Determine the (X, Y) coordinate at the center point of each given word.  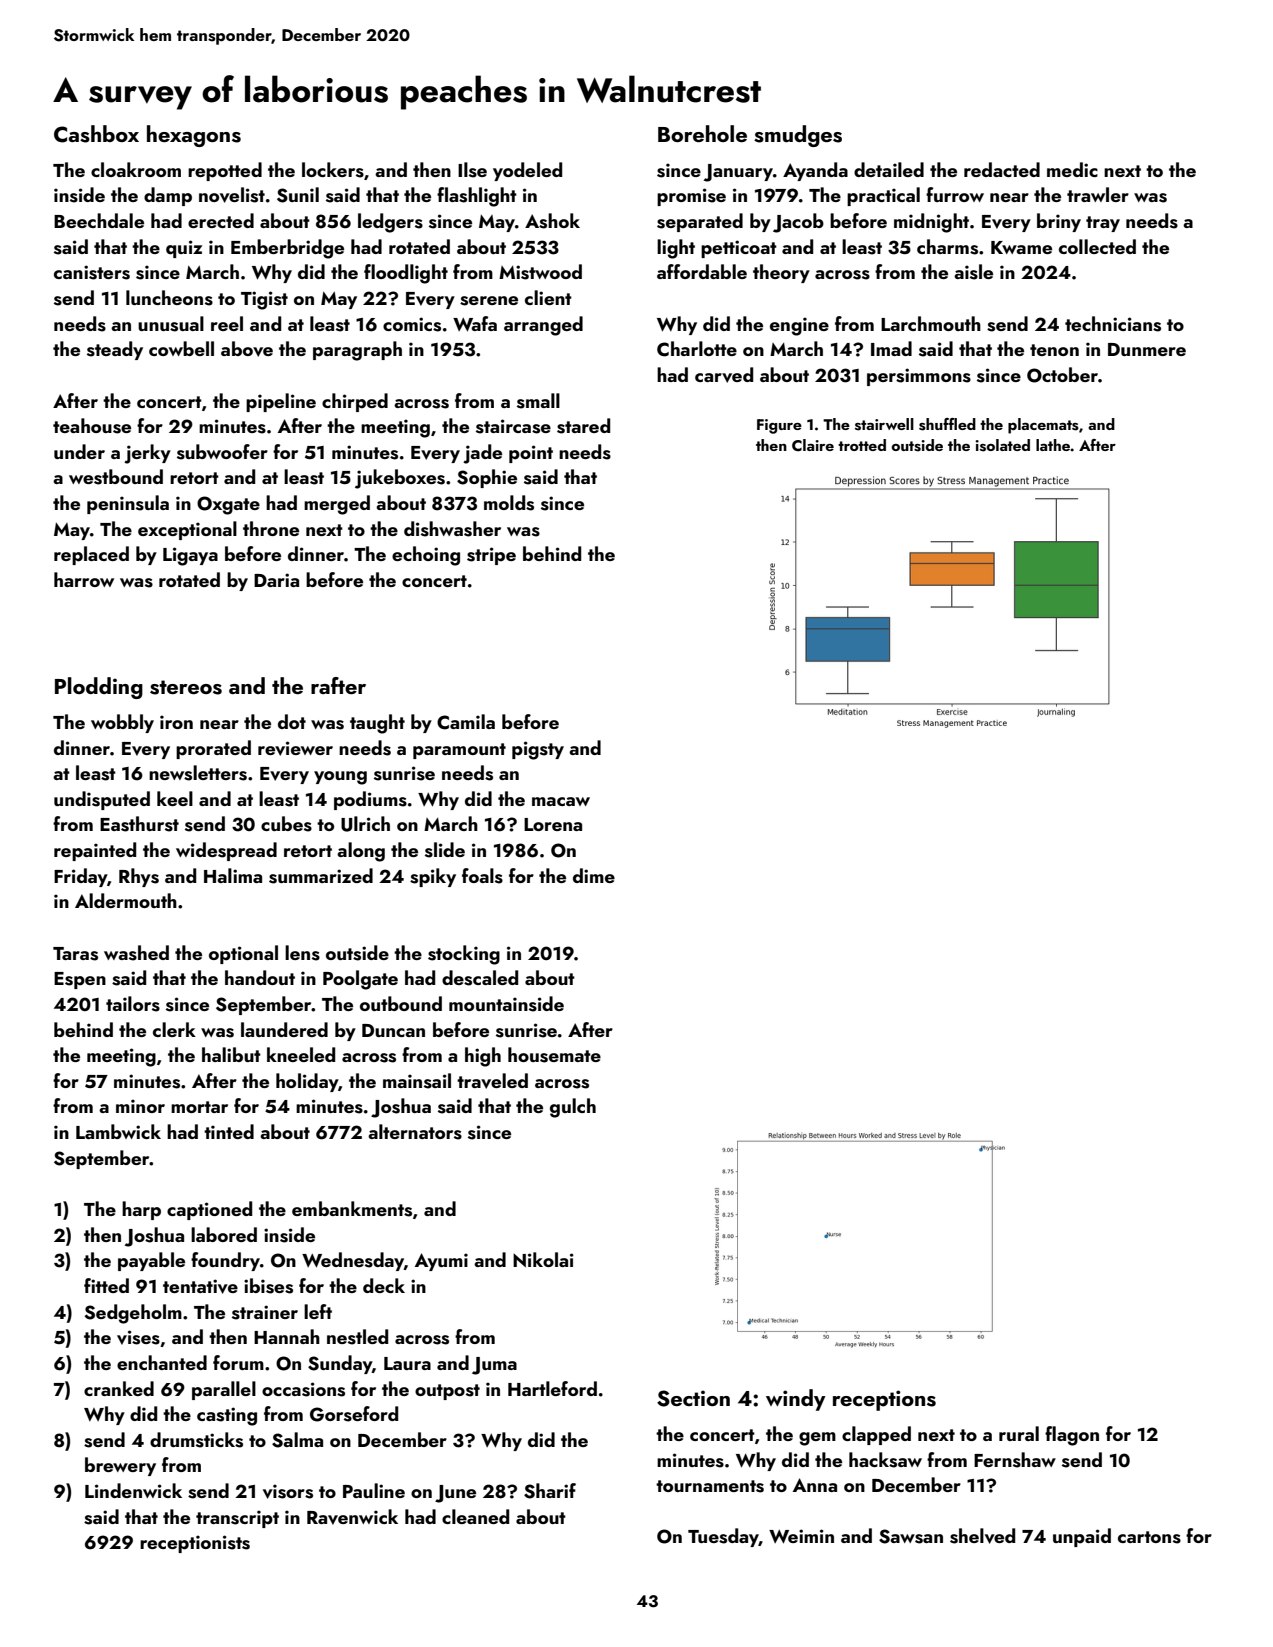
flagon (1072, 1436)
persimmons (919, 377)
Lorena (553, 824)
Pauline (374, 1490)
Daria (276, 580)
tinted (229, 1131)
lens (302, 953)
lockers (333, 170)
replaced (91, 555)
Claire (813, 445)
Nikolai (543, 1259)
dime (594, 875)
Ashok (552, 221)
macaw (561, 801)
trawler (1098, 194)
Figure (779, 426)
